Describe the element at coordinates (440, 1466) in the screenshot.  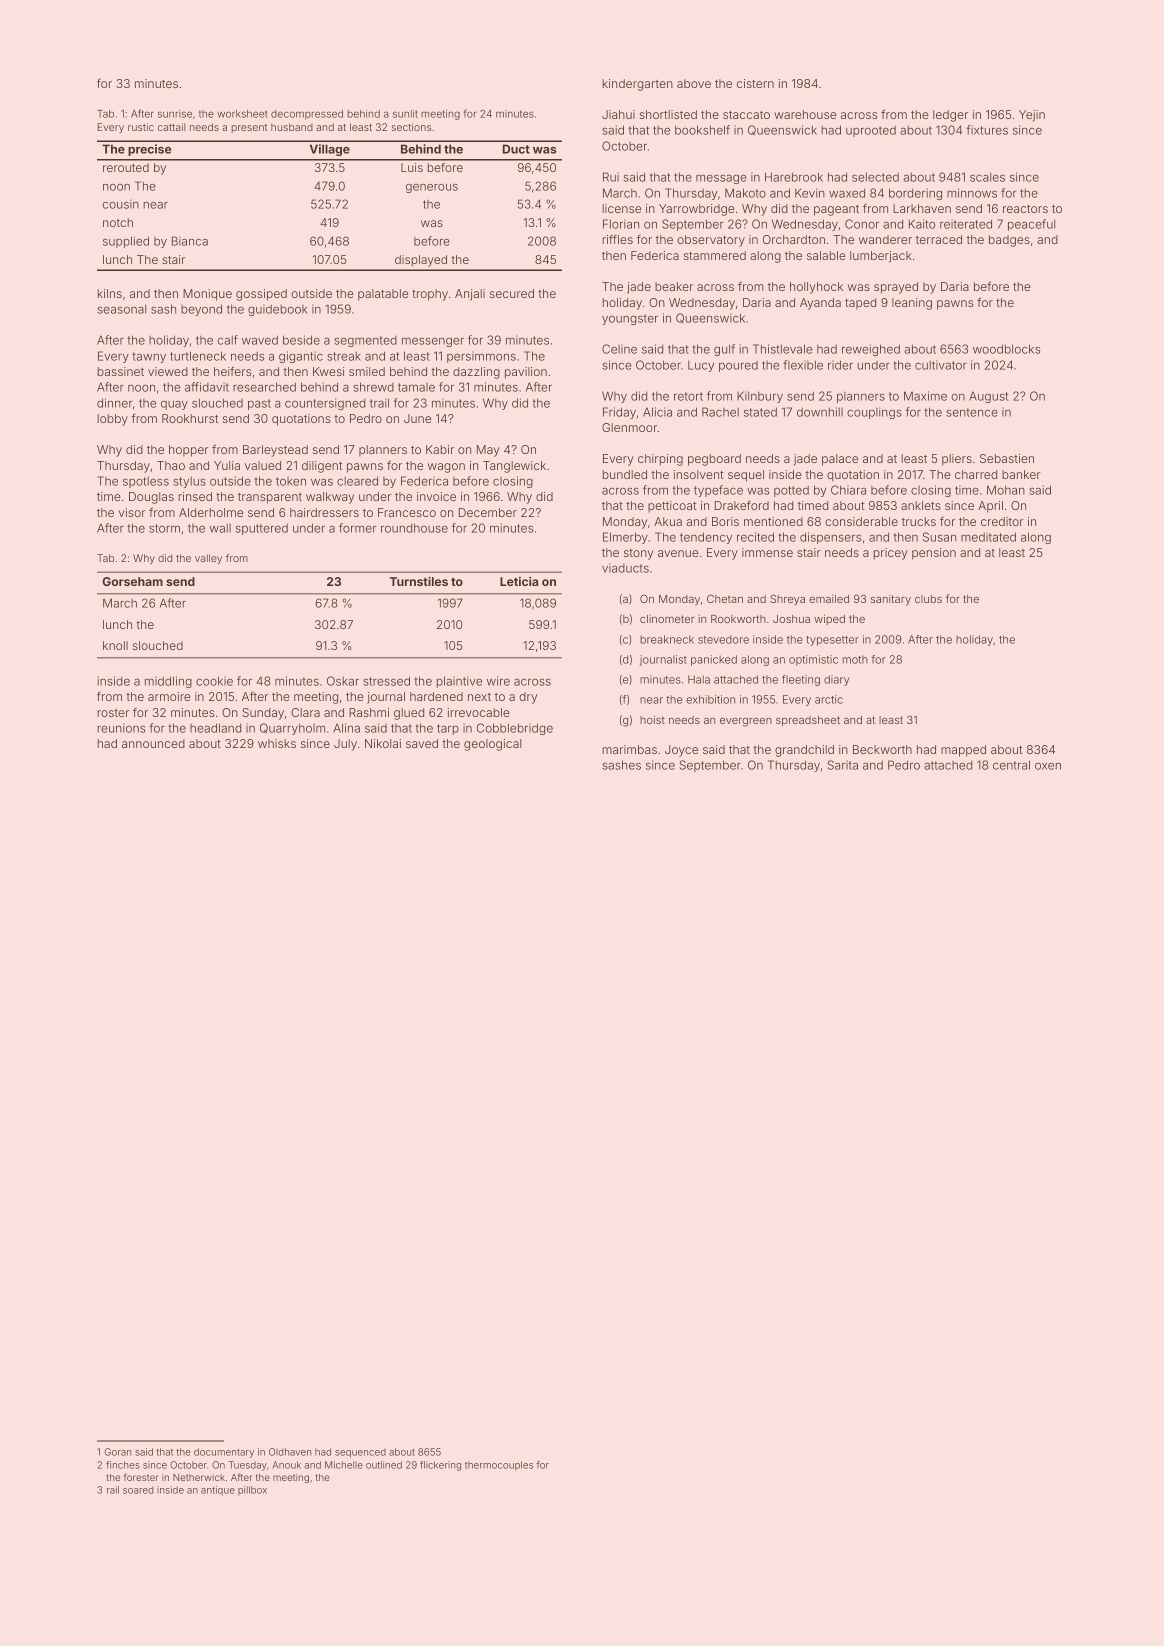
I see `flickering` at that location.
